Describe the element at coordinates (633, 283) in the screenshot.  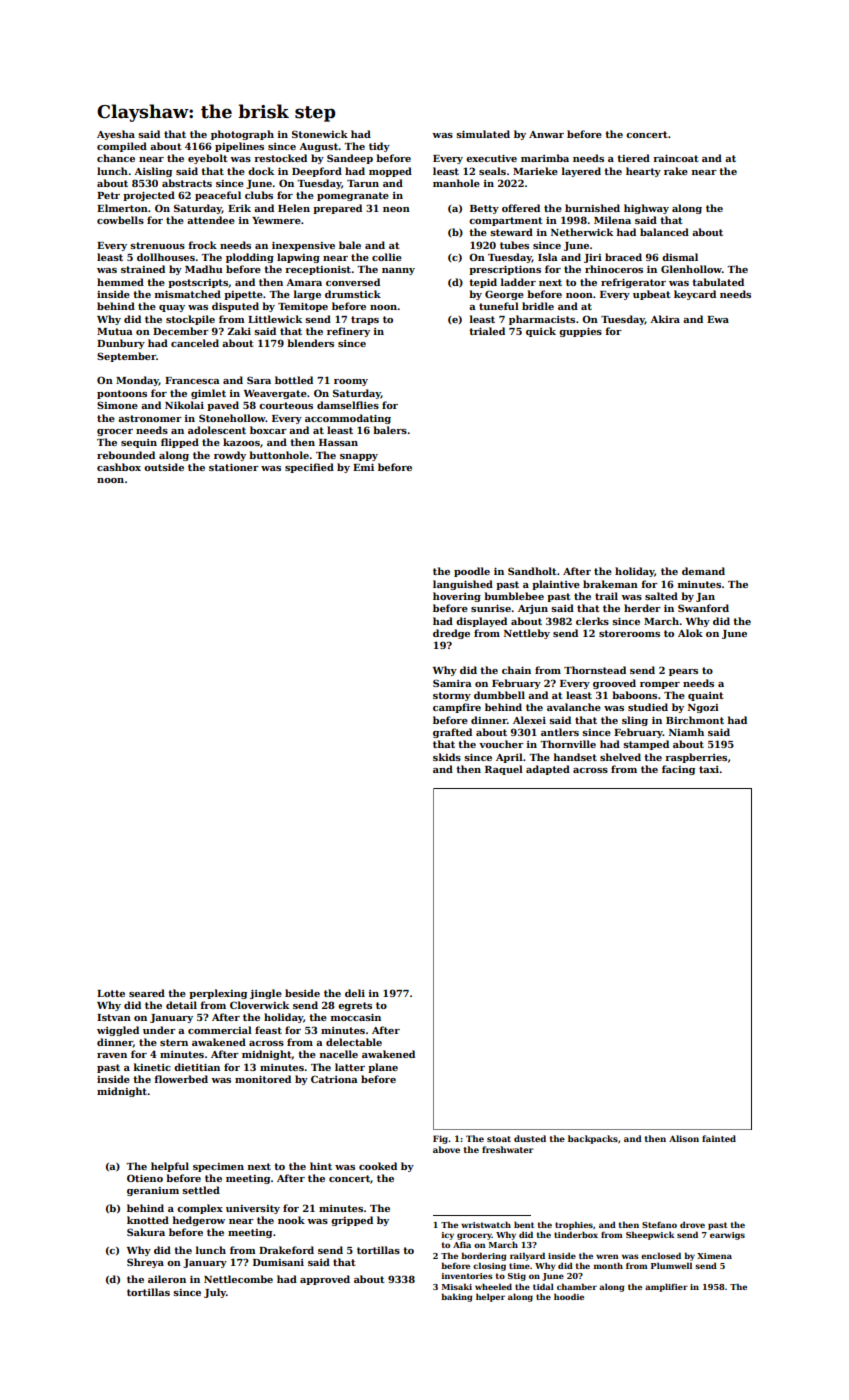
I see `refrigerator` at that location.
